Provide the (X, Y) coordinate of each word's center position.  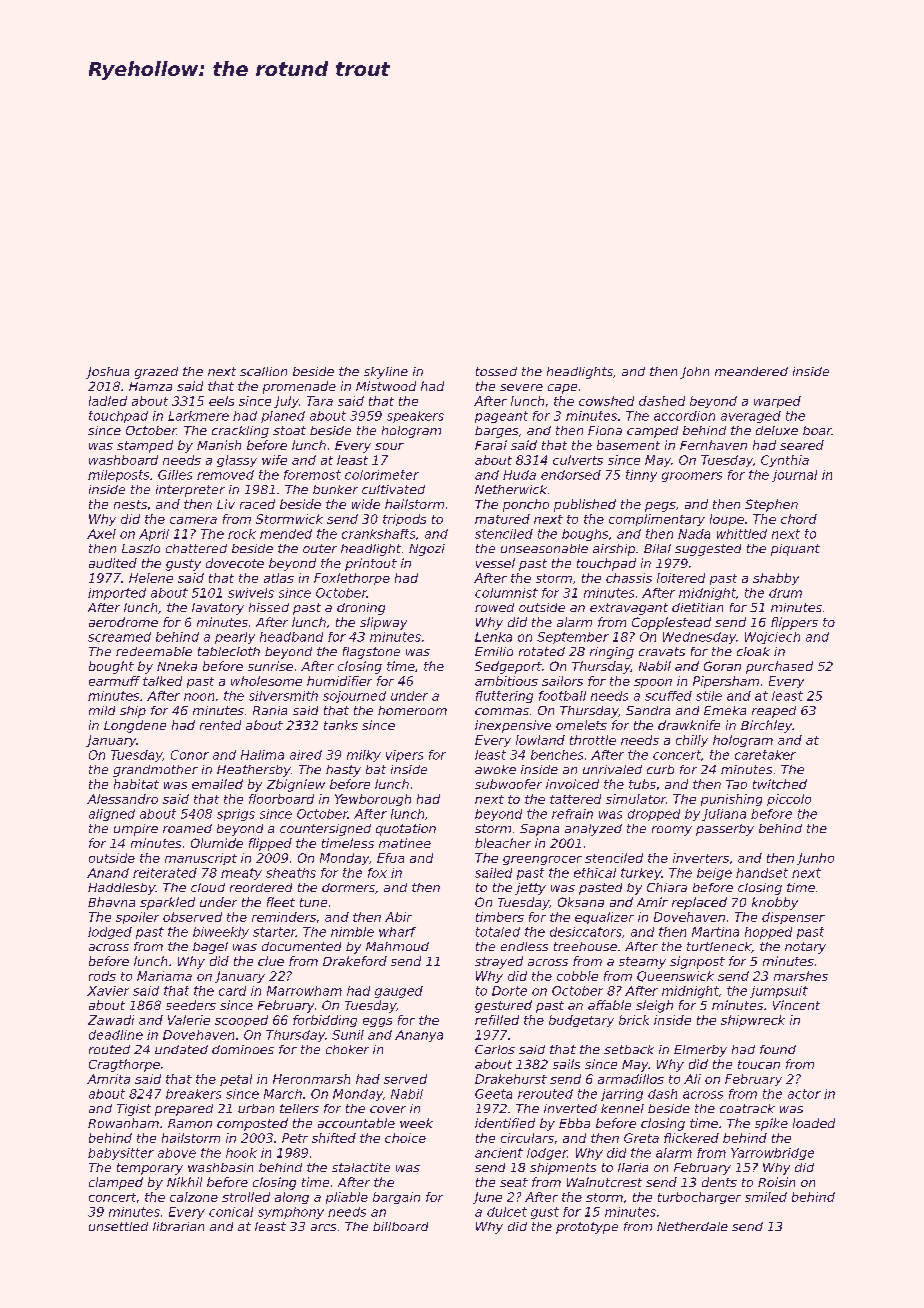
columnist (506, 593)
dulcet (507, 1212)
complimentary (657, 520)
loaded (814, 1123)
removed (225, 475)
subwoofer (508, 784)
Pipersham (726, 682)
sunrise (270, 666)
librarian (178, 1226)
